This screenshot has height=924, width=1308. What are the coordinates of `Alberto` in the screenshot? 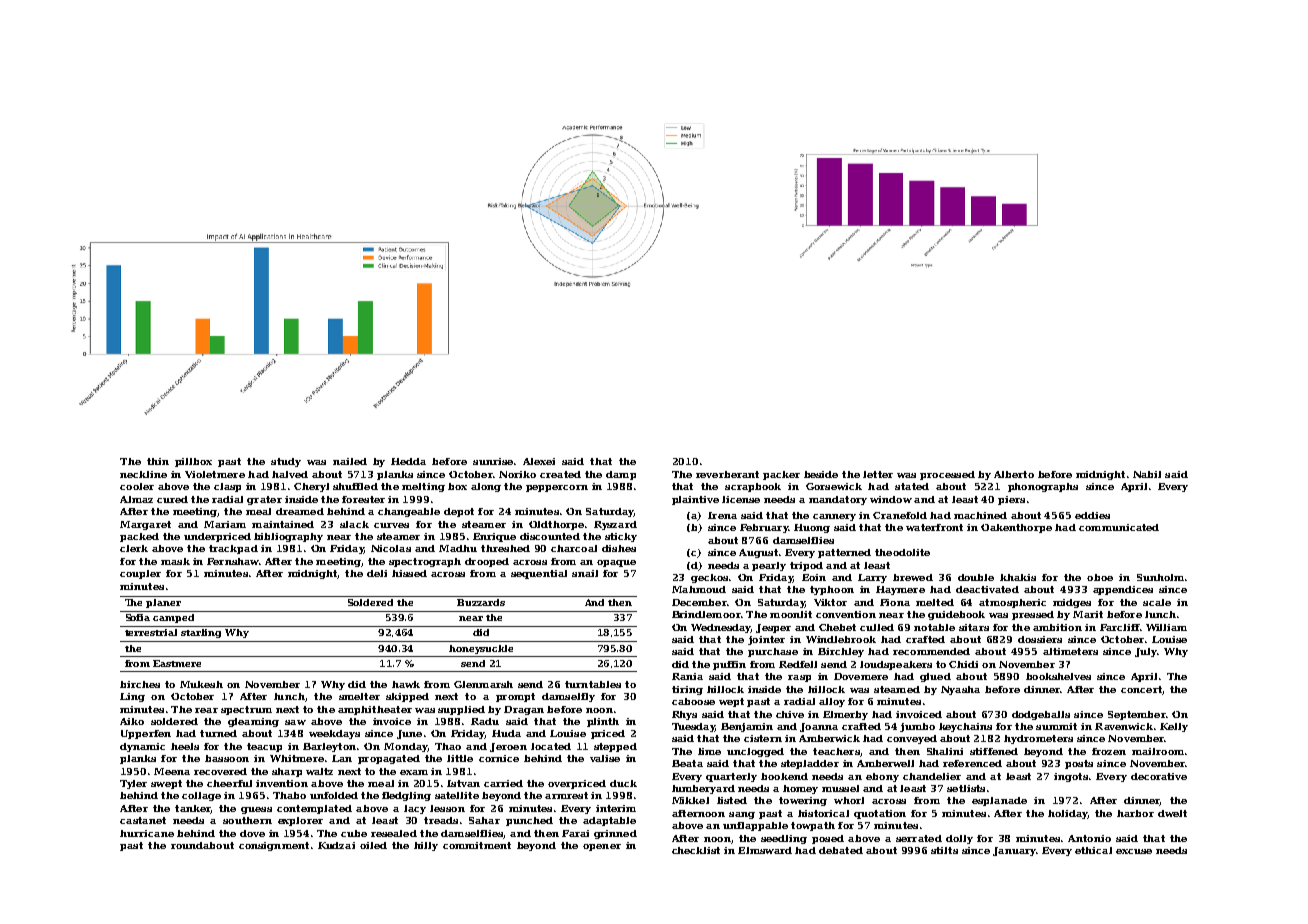 It's located at (1014, 474).
